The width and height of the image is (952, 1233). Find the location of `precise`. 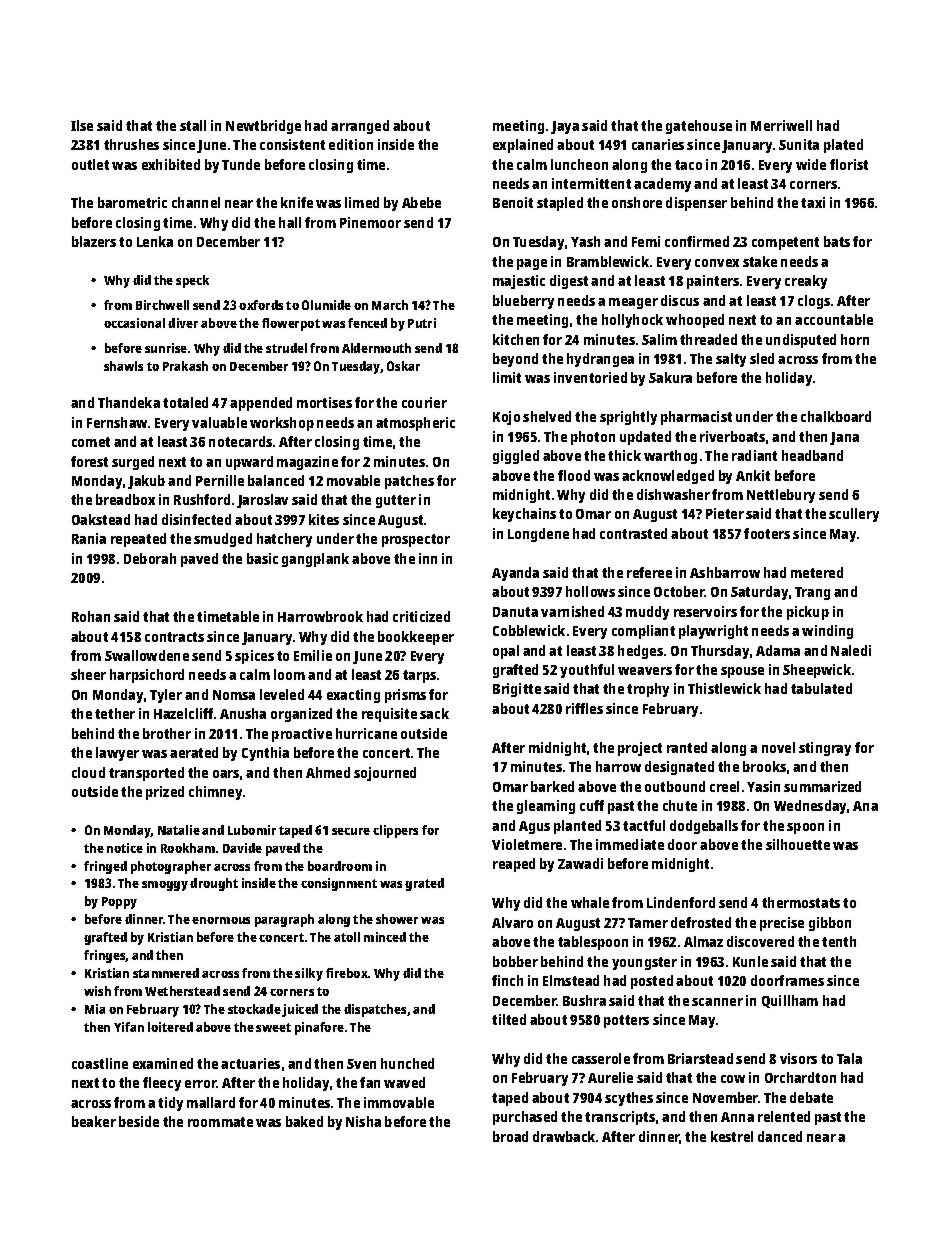

precise is located at coordinates (782, 924).
